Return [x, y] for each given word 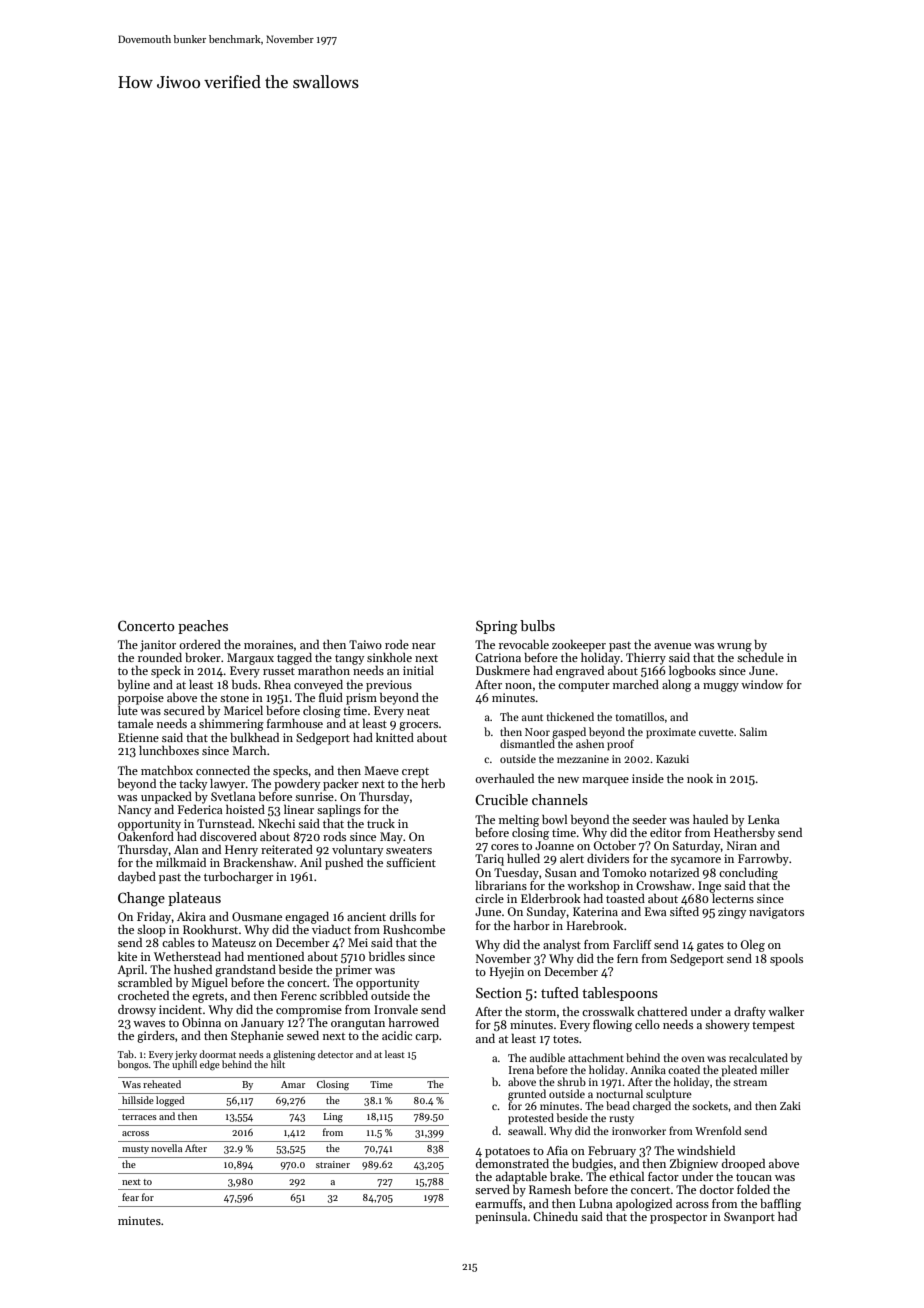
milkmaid [181, 862]
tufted [560, 992]
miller [774, 1069]
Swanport [749, 1218]
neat [418, 711]
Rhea [277, 684]
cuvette [716, 732]
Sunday [547, 913]
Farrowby [763, 860]
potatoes [507, 1152]
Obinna [201, 1022]
